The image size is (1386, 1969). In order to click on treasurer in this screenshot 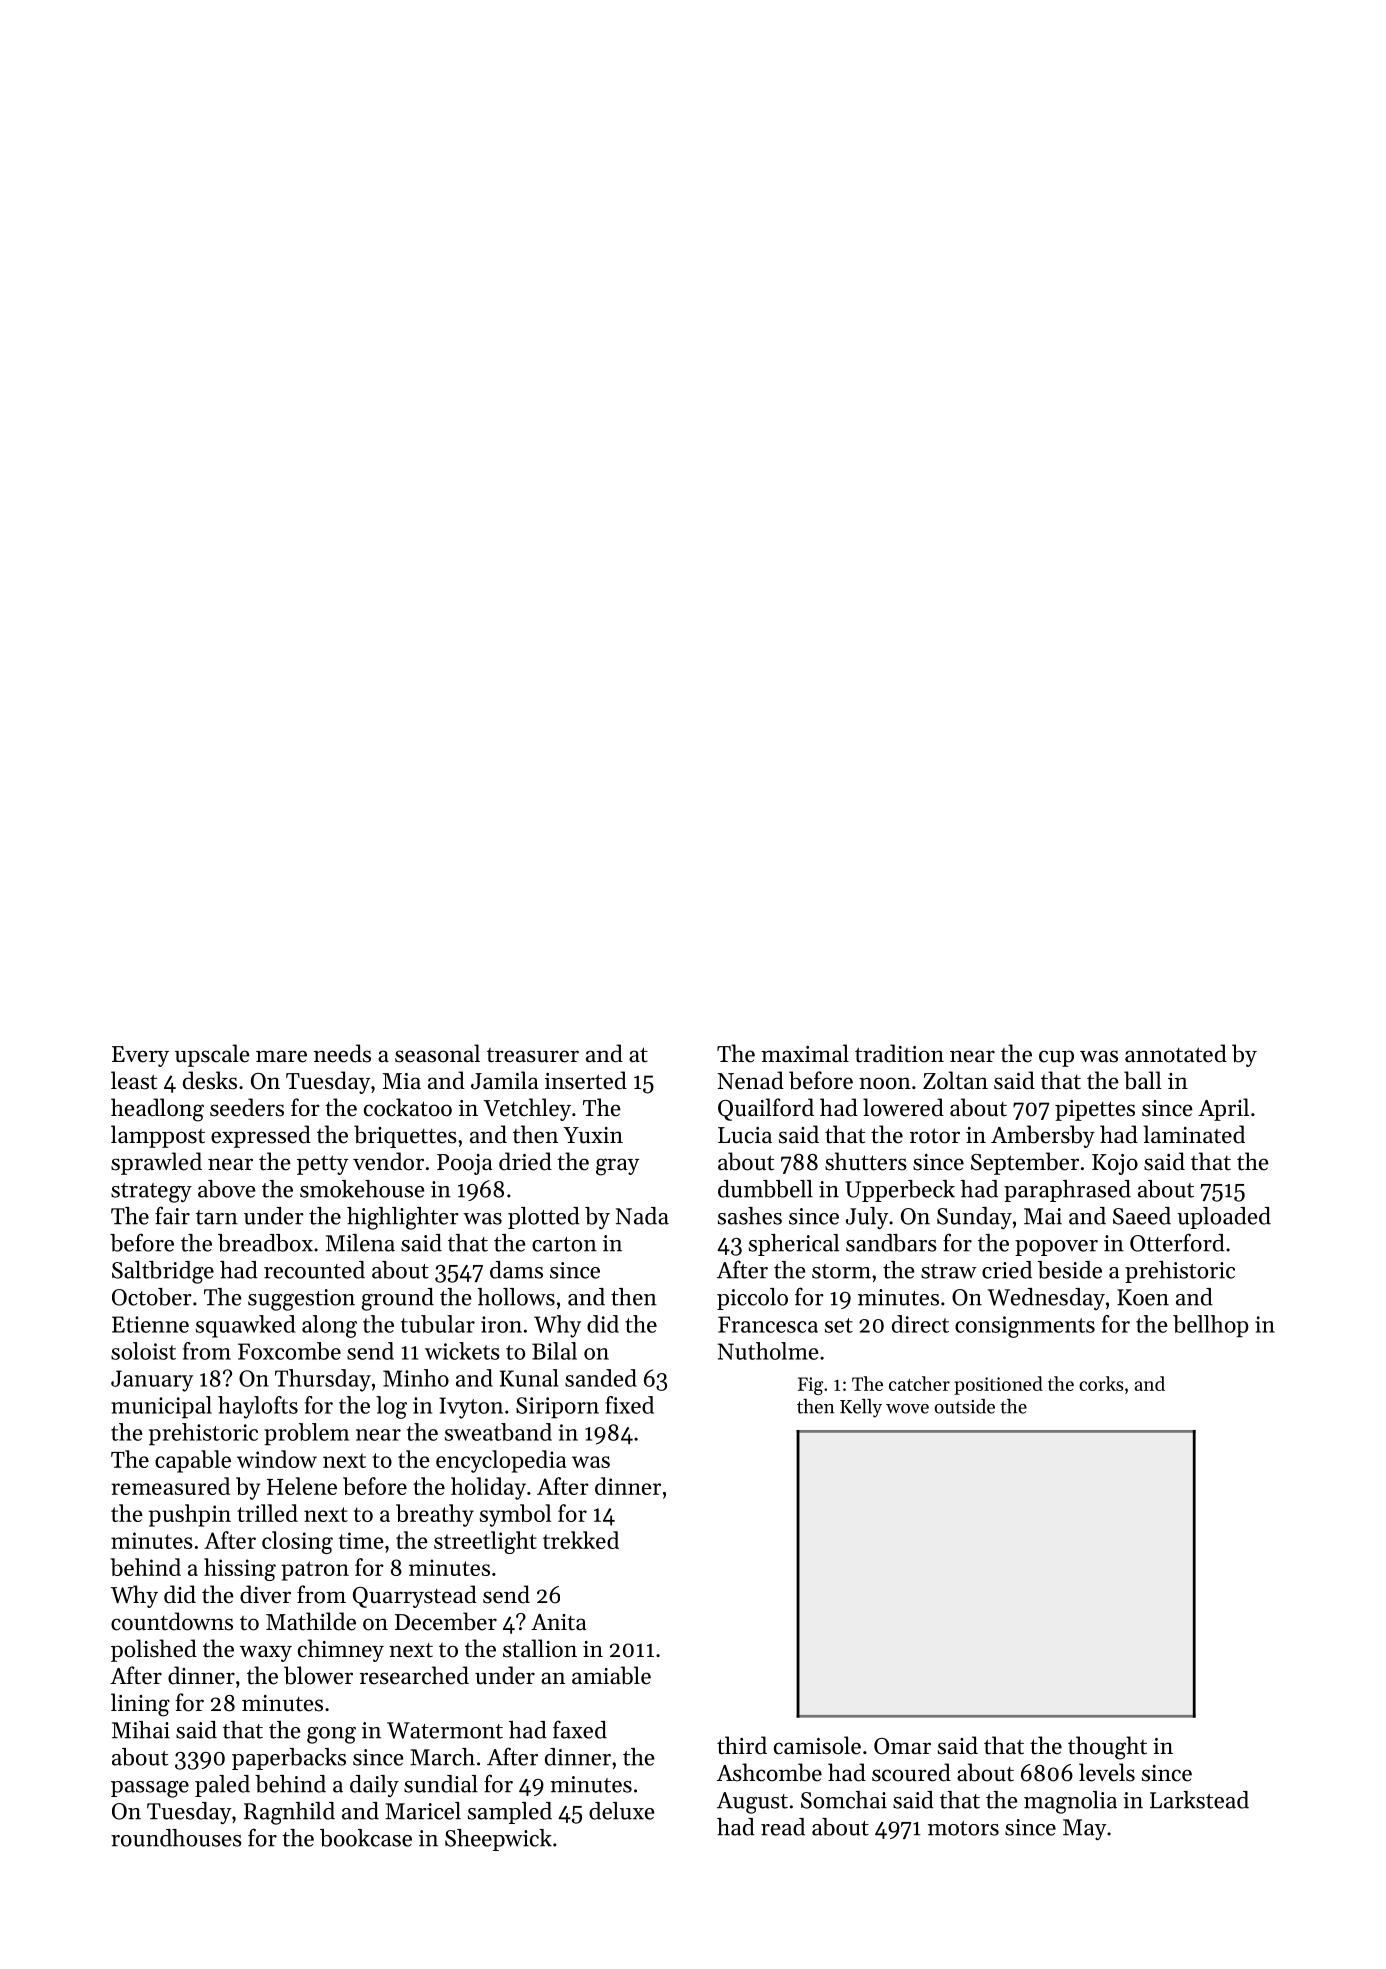, I will do `click(533, 1055)`.
